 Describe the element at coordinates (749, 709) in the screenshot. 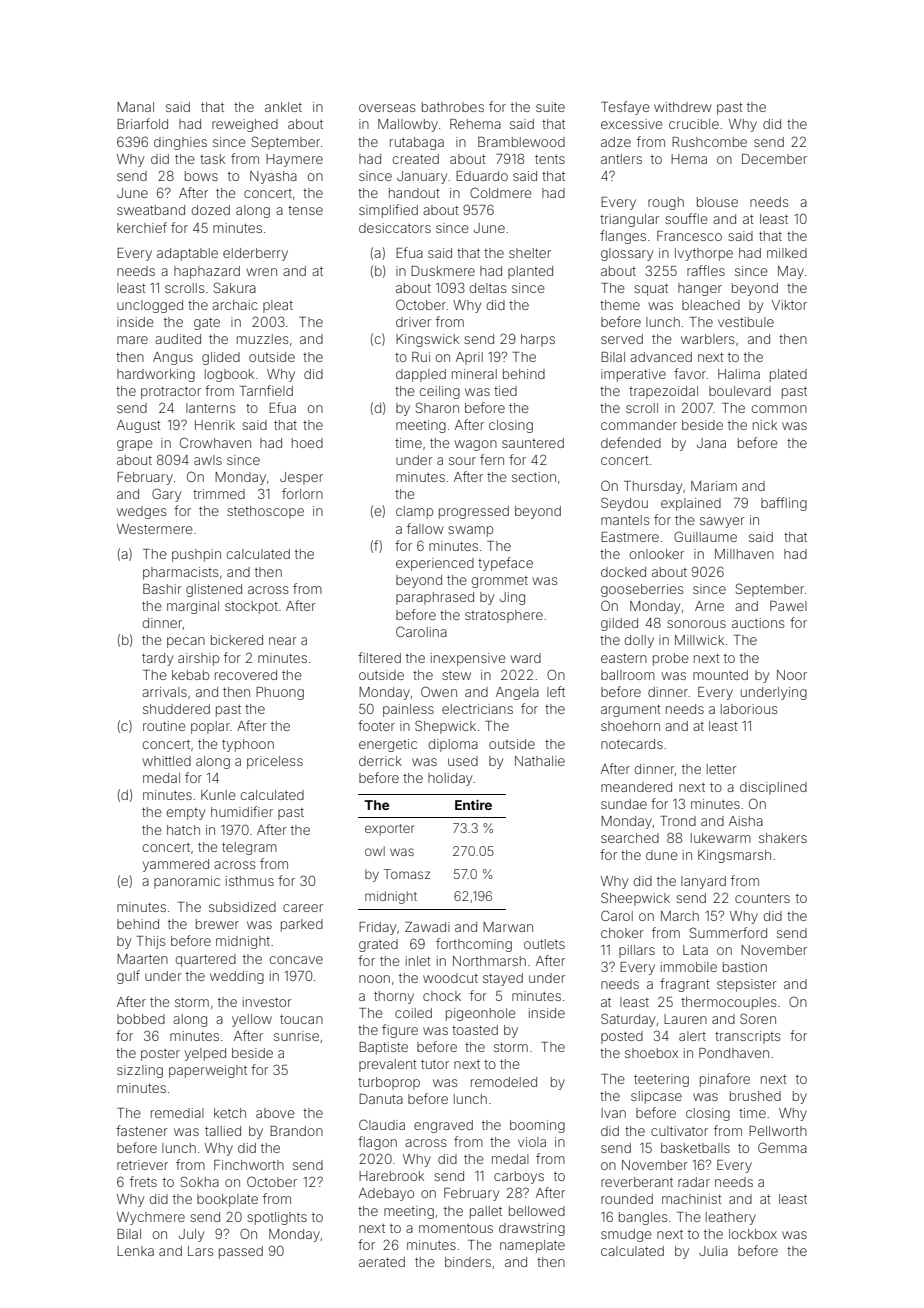

I see `laborious` at that location.
